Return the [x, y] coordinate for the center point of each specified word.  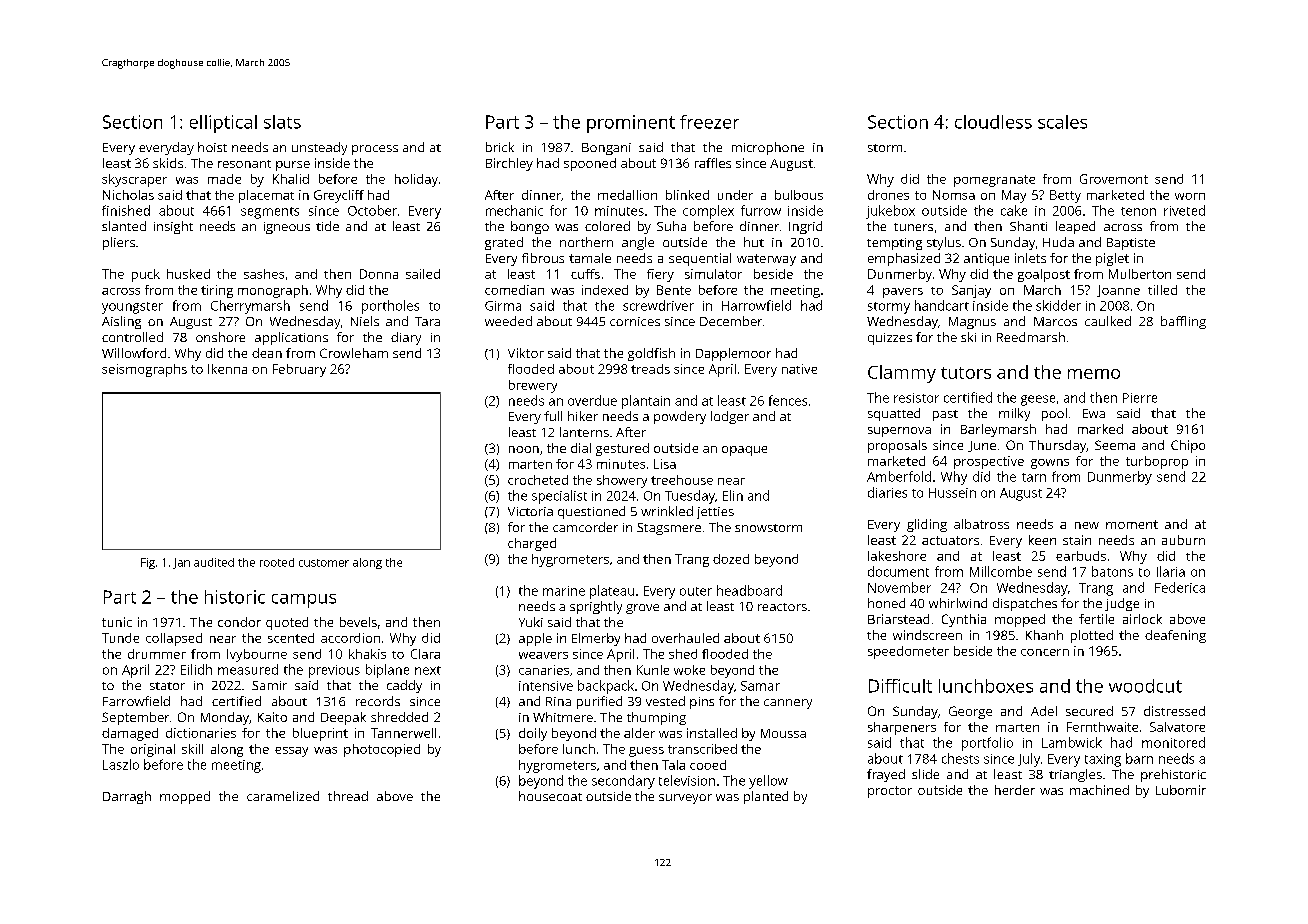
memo [1094, 374]
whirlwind [958, 603]
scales [1062, 122]
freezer [709, 122]
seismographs [144, 370]
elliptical [223, 124]
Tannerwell [403, 733]
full [553, 416]
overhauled [685, 638]
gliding [927, 525]
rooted [277, 562]
